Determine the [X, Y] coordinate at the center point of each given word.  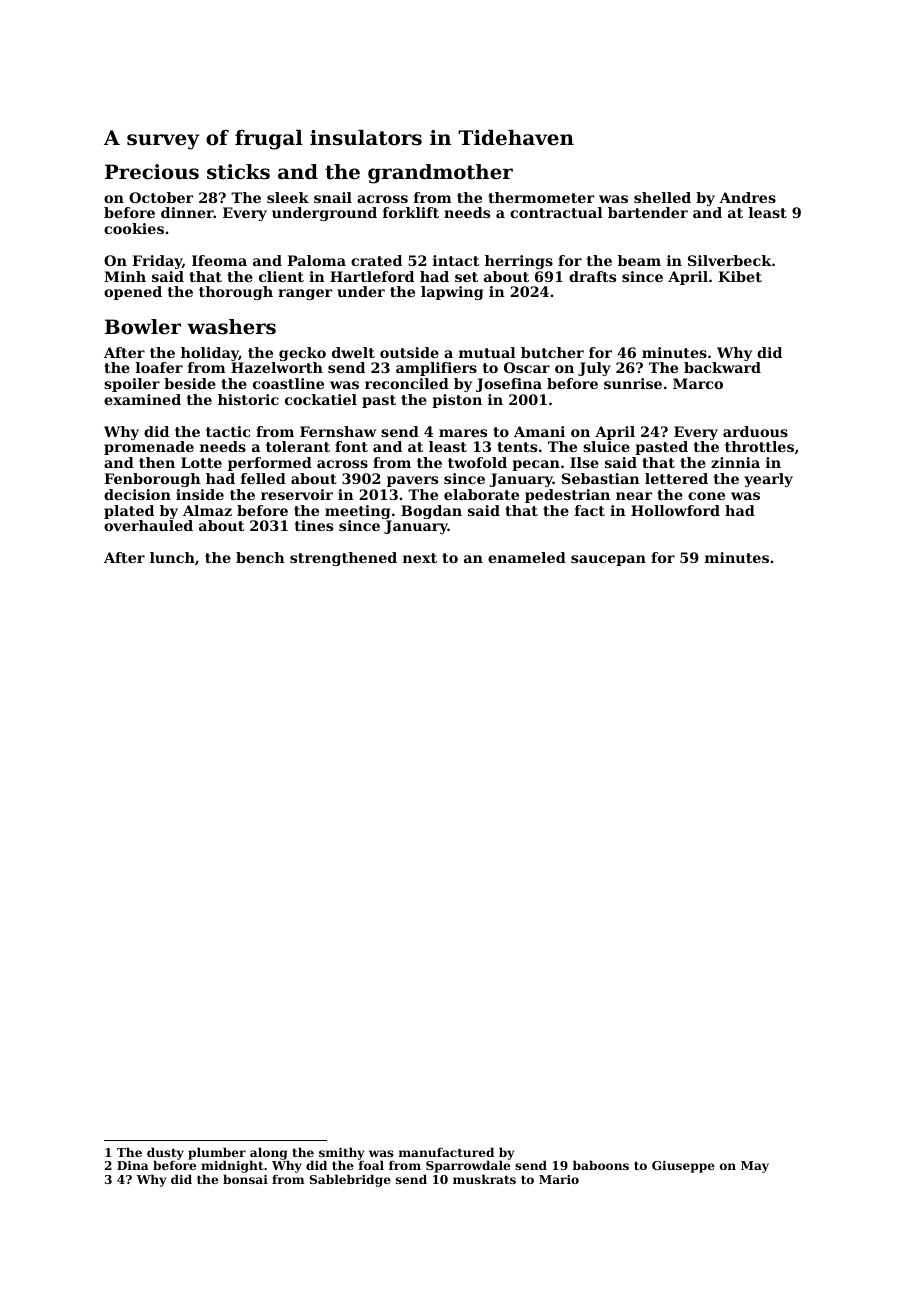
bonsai [245, 1179]
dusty [165, 1154]
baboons [601, 1165]
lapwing [452, 293]
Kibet [740, 276]
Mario [559, 1179]
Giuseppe [683, 1167]
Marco [698, 383]
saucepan [608, 560]
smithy [341, 1154]
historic [248, 399]
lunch [172, 557]
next [420, 558]
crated [376, 260]
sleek [288, 197]
